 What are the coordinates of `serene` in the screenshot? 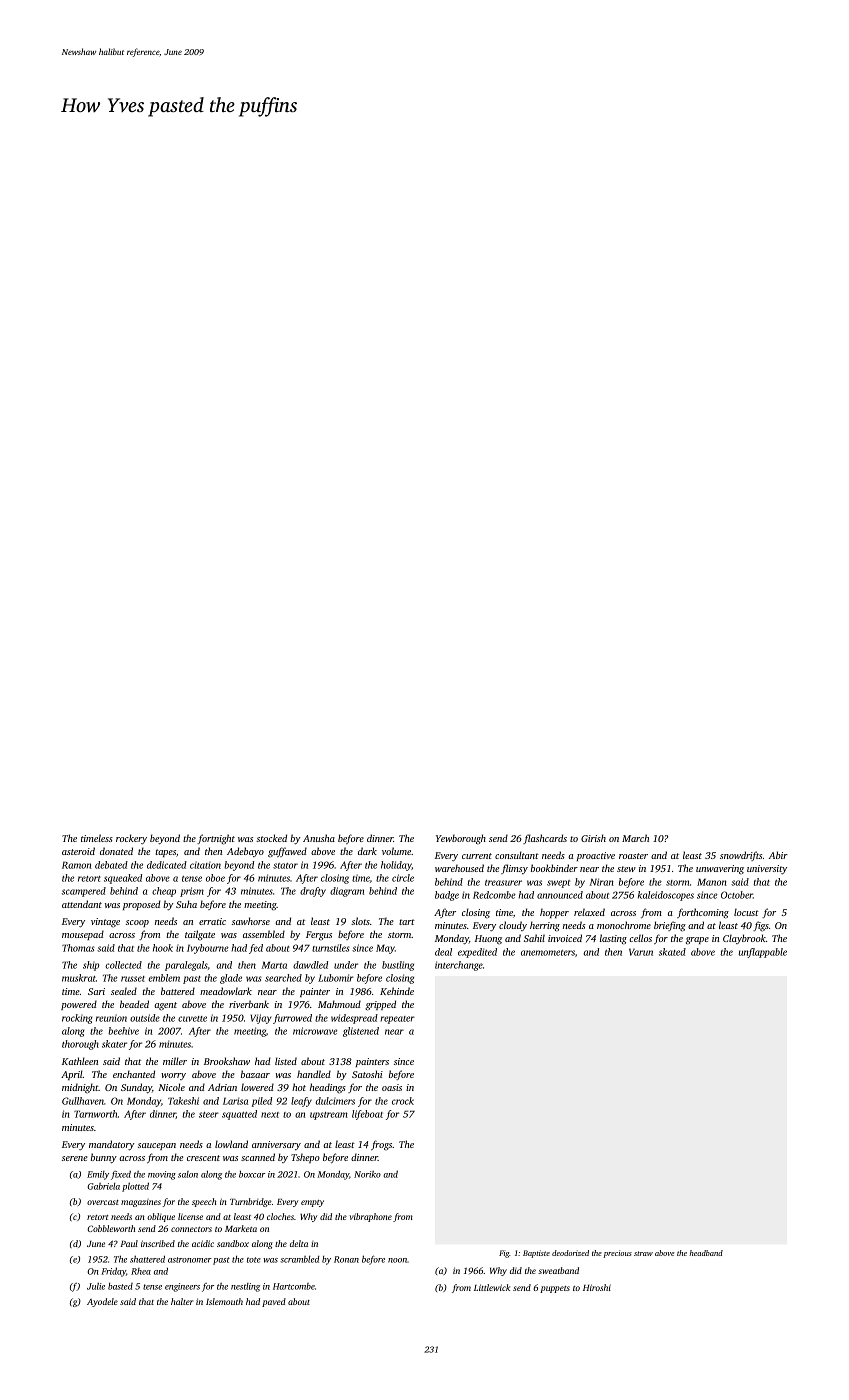 It's located at (75, 1158).
